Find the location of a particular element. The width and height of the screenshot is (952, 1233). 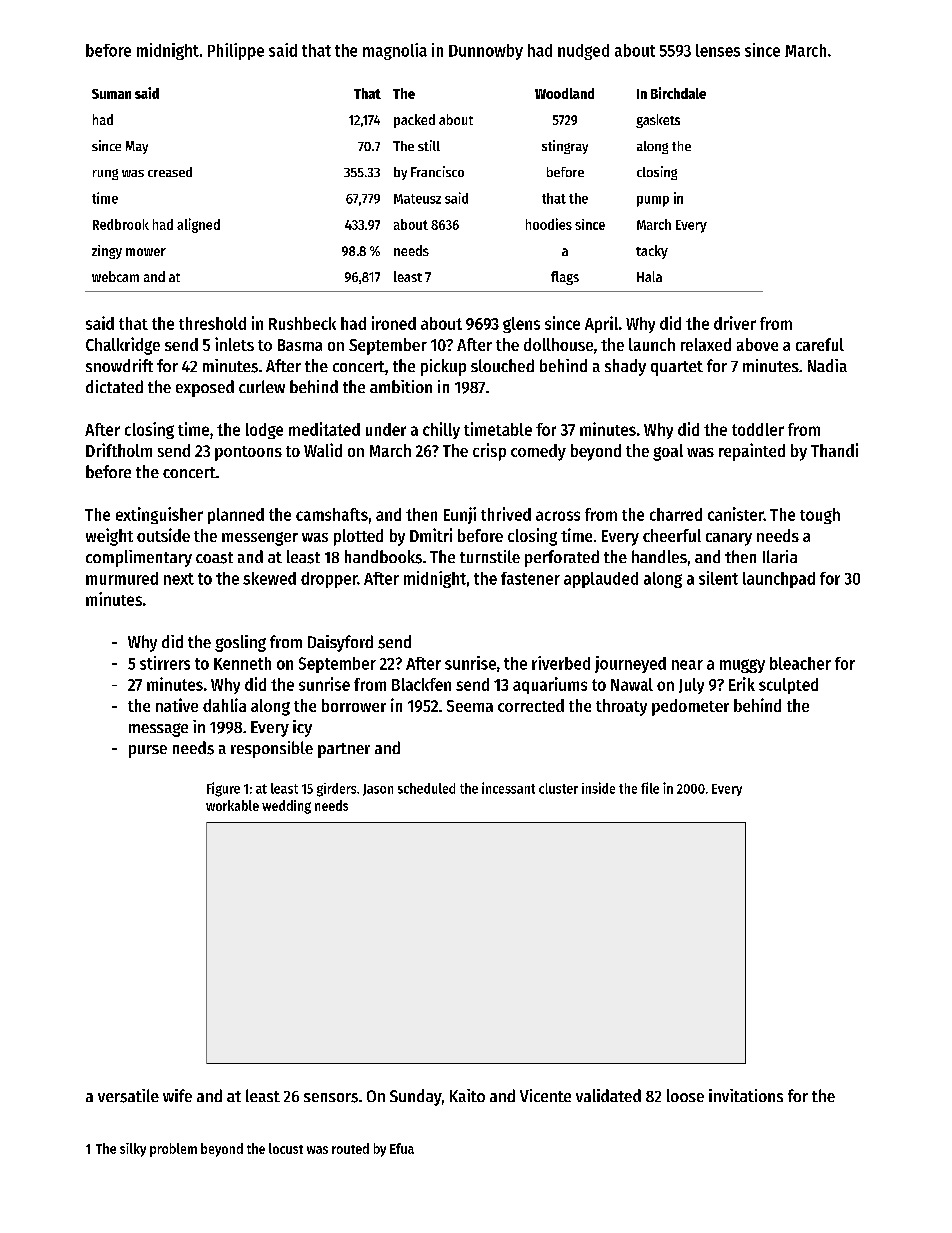

versatile is located at coordinates (128, 1096).
